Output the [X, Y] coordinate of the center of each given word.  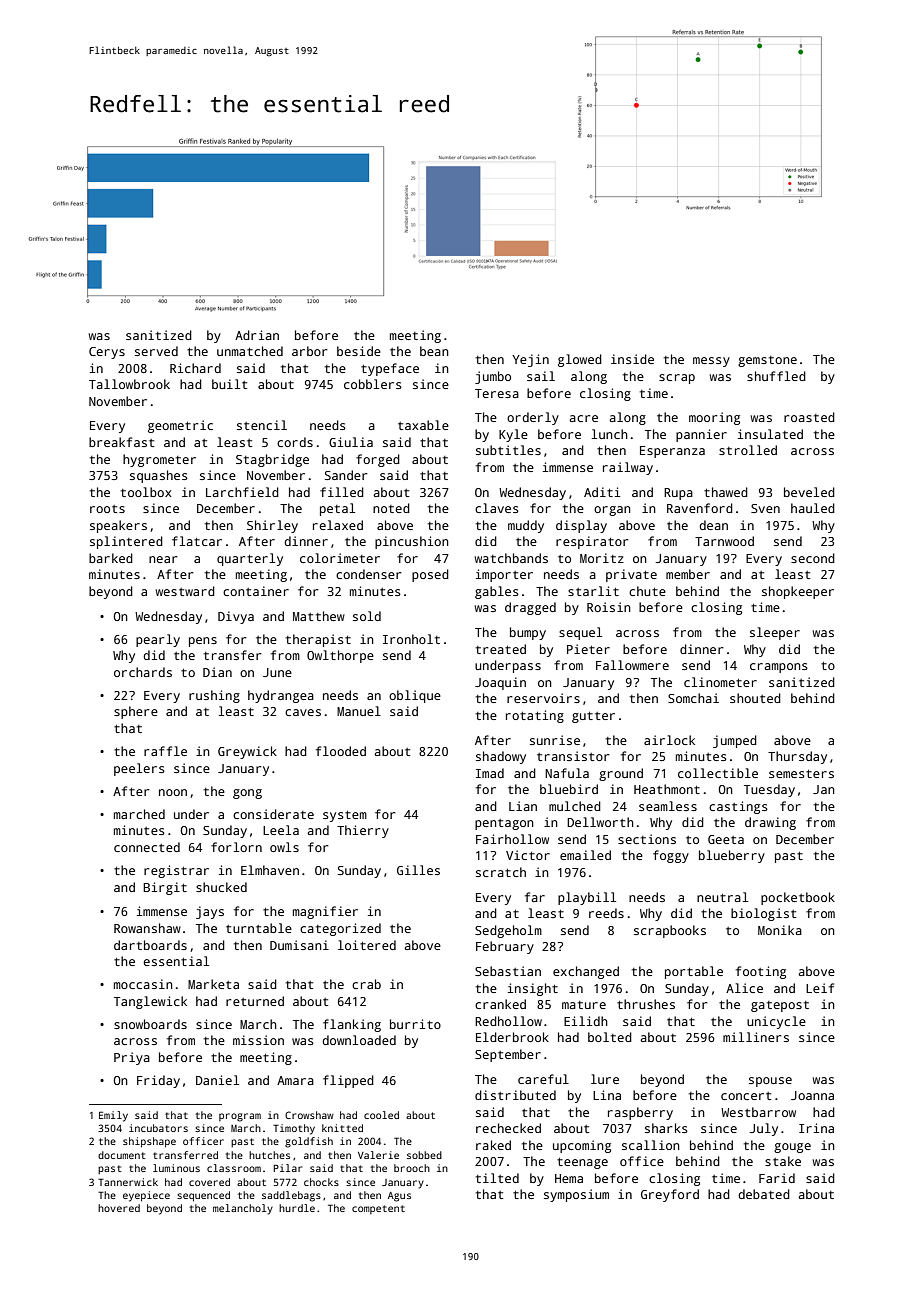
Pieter [588, 649]
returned [255, 1001]
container [256, 591]
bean [434, 351]
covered [209, 1182]
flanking [352, 1025]
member [688, 574]
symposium [576, 1195]
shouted [755, 698]
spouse [770, 1082]
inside [632, 359]
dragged [530, 608]
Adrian [257, 335]
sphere [136, 712]
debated [764, 1194]
